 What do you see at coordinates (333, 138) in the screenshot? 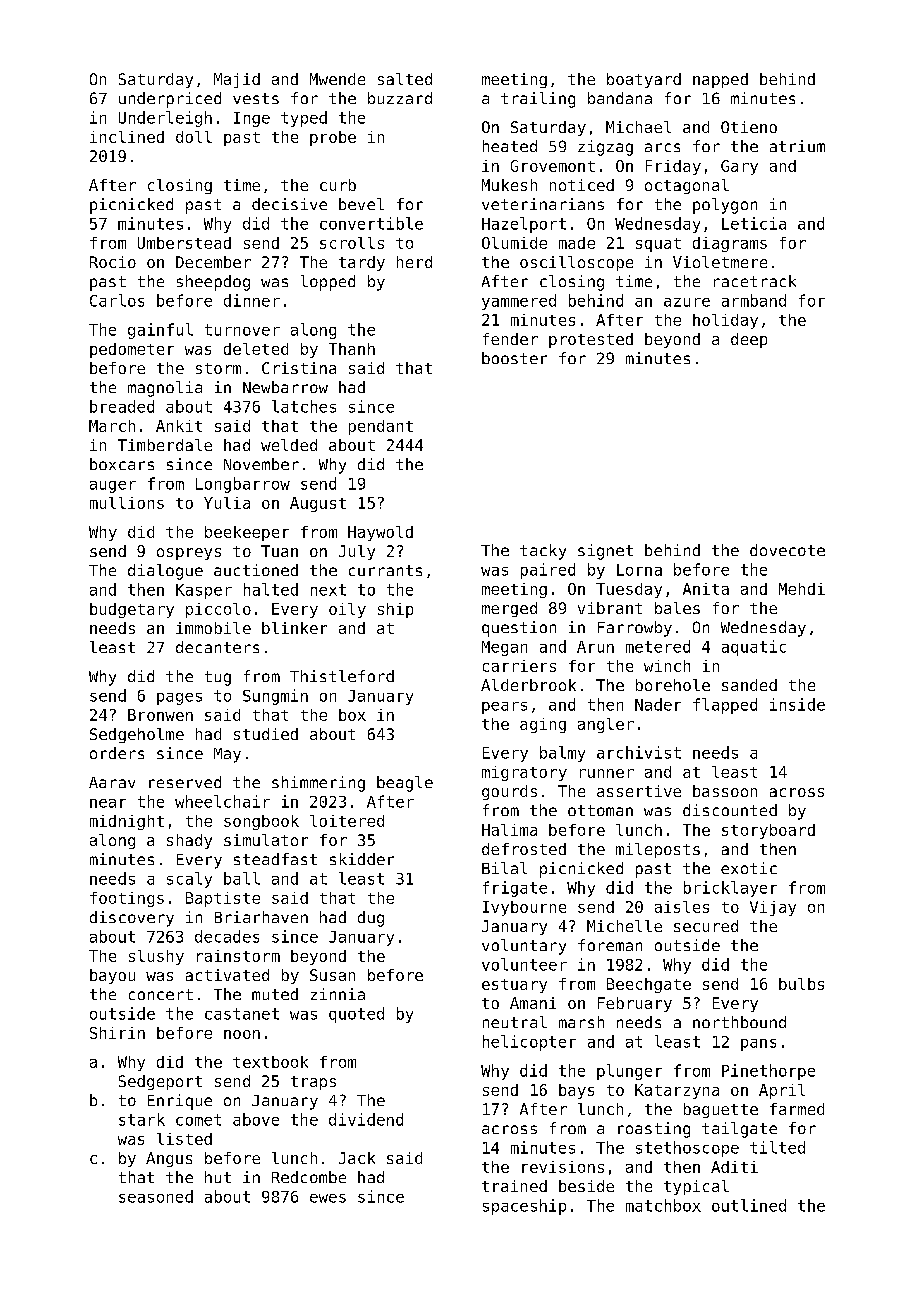
I see `probe` at bounding box center [333, 138].
